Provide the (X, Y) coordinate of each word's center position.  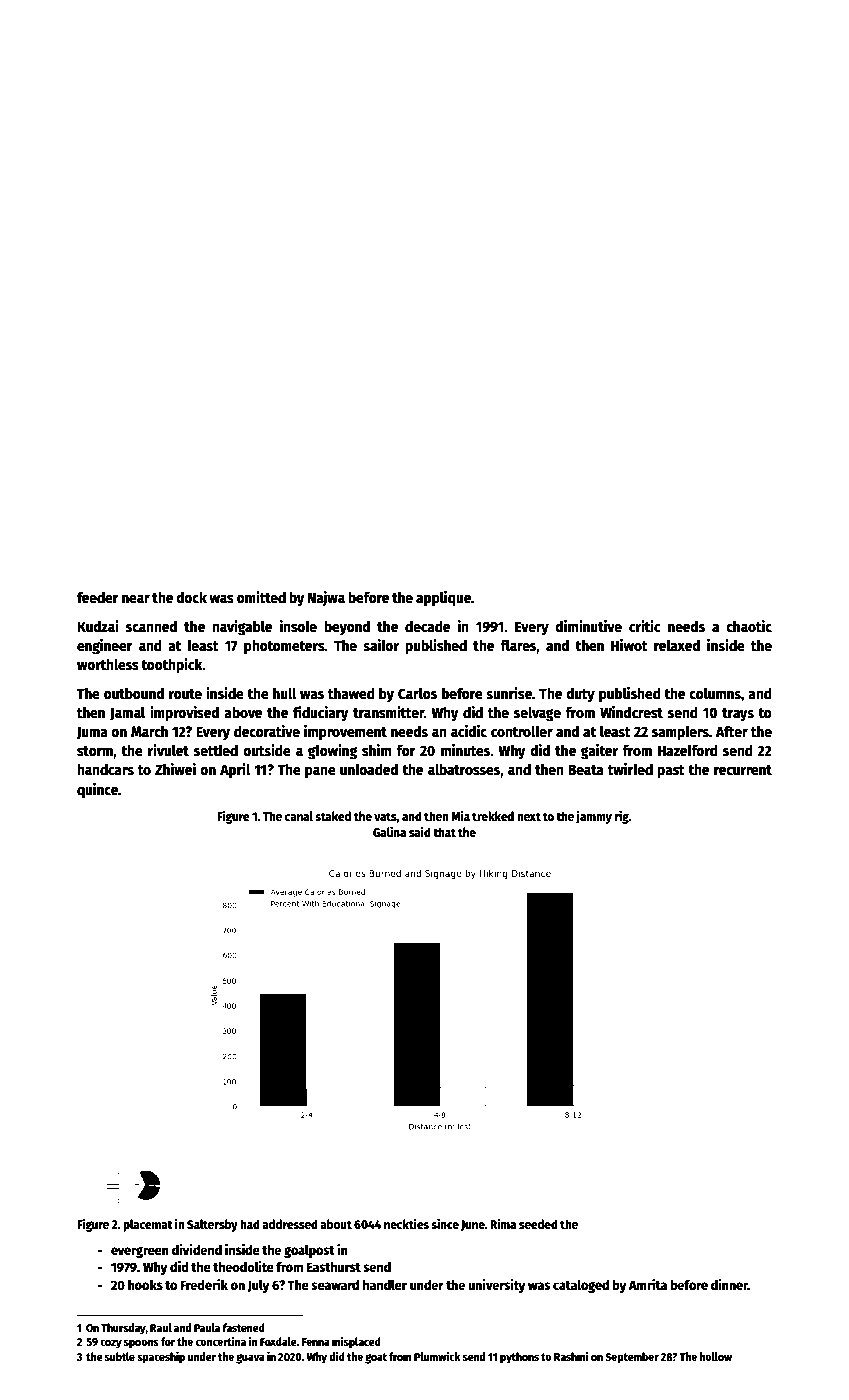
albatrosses (464, 769)
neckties (406, 1223)
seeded (538, 1224)
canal (299, 816)
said (420, 831)
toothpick (172, 665)
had (250, 1224)
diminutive (588, 626)
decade (427, 626)
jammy (594, 817)
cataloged (581, 1286)
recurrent (743, 770)
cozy (111, 1344)
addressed (290, 1224)
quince (97, 790)
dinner (729, 1284)
